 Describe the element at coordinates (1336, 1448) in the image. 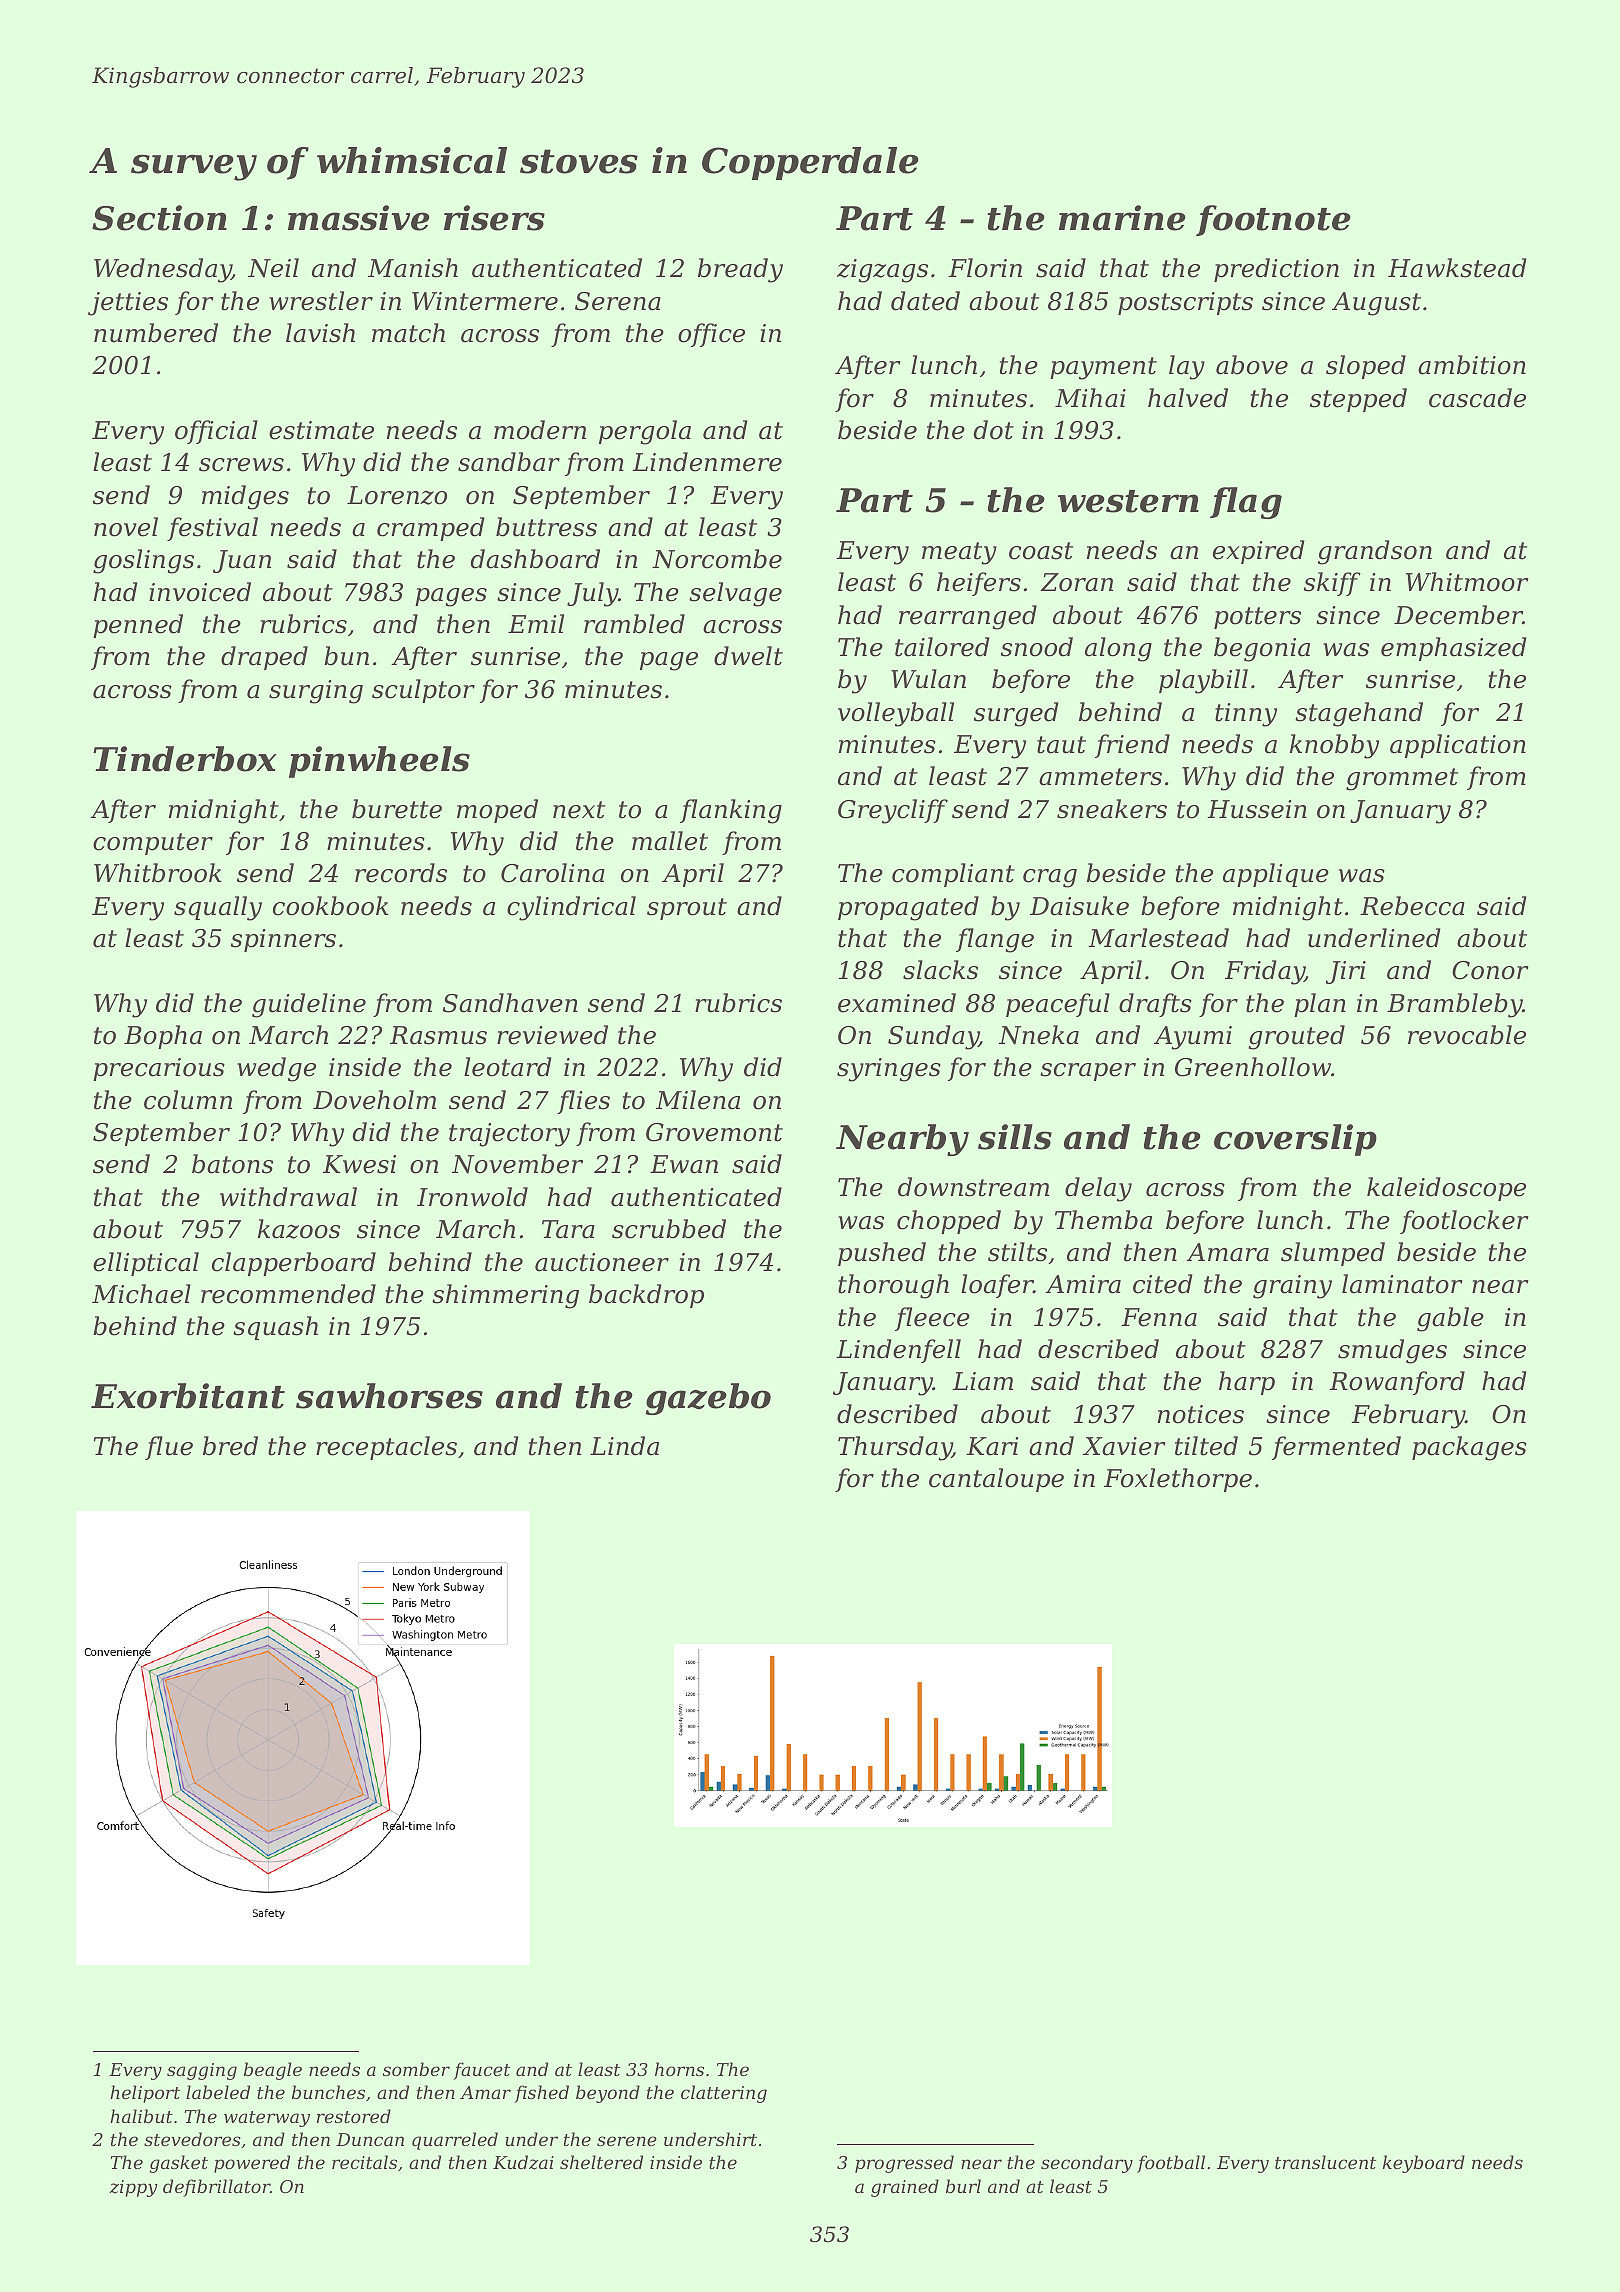

I see `fermented` at that location.
